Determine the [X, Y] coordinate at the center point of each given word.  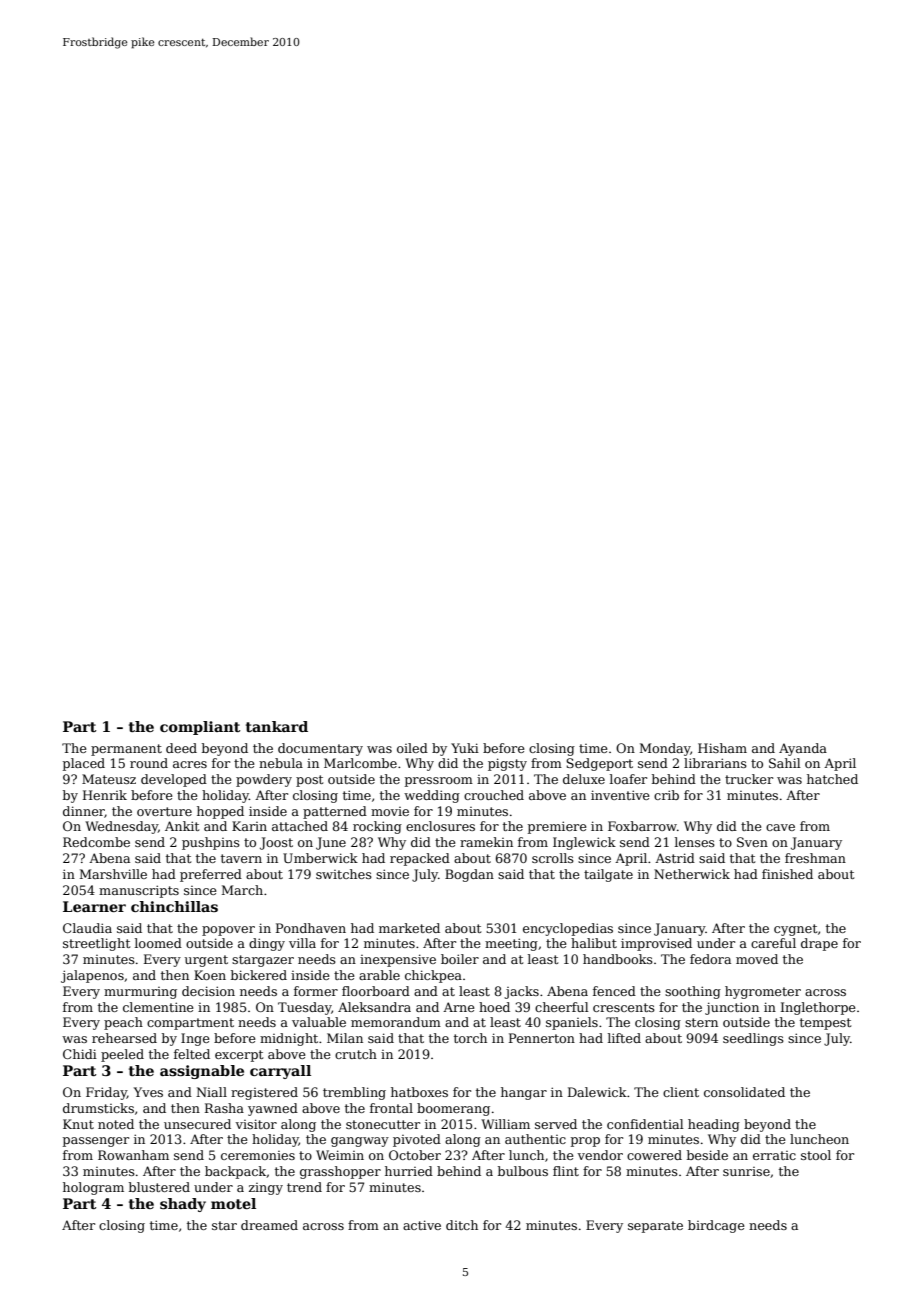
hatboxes [419, 1092]
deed [181, 748]
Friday [106, 1093]
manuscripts [139, 891]
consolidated [744, 1092]
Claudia [87, 928]
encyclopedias [568, 929]
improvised [656, 944]
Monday [665, 749]
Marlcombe [360, 763]
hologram [93, 1188]
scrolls [553, 858]
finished [787, 874]
